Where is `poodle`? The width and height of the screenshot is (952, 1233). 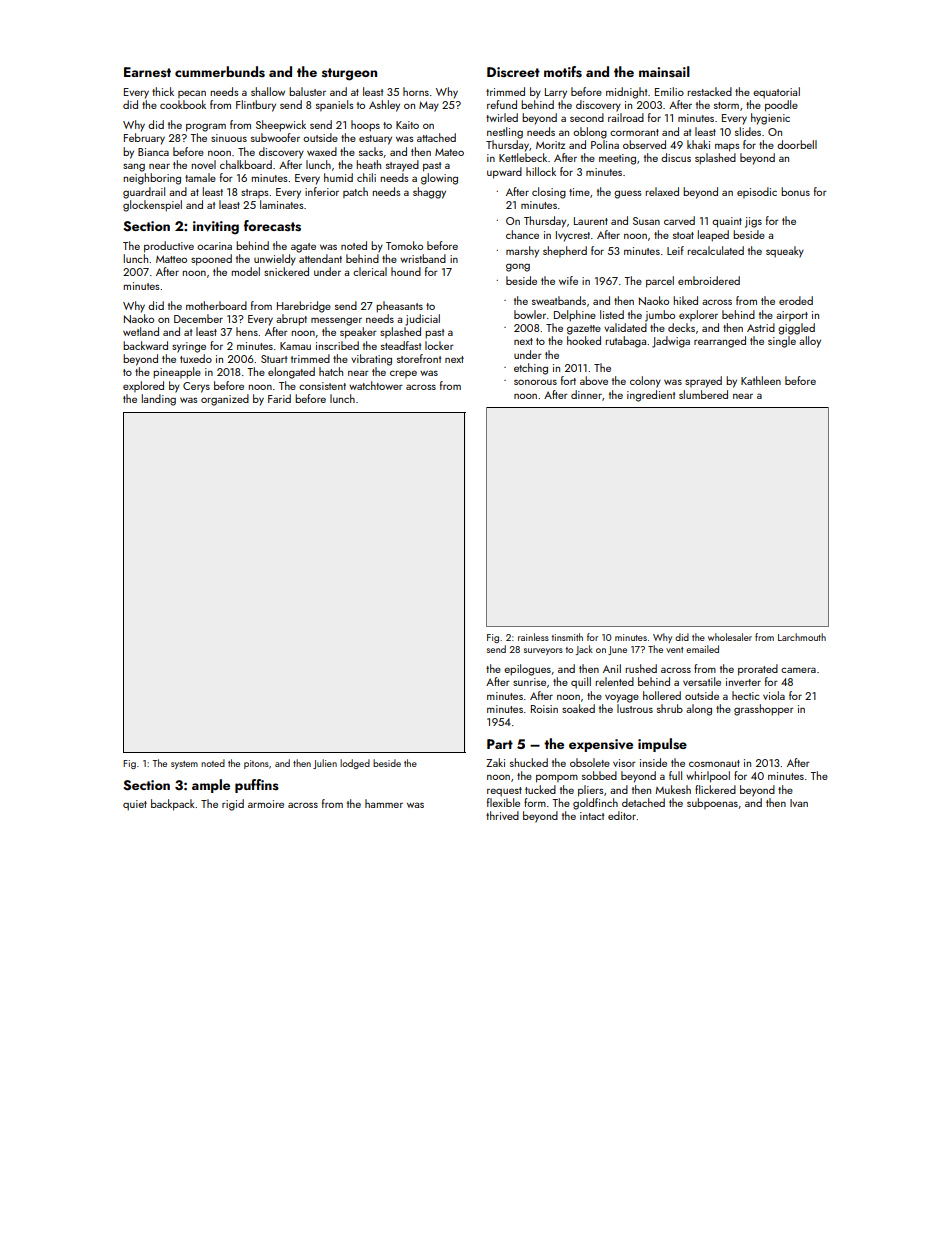 poodle is located at coordinates (781, 106).
